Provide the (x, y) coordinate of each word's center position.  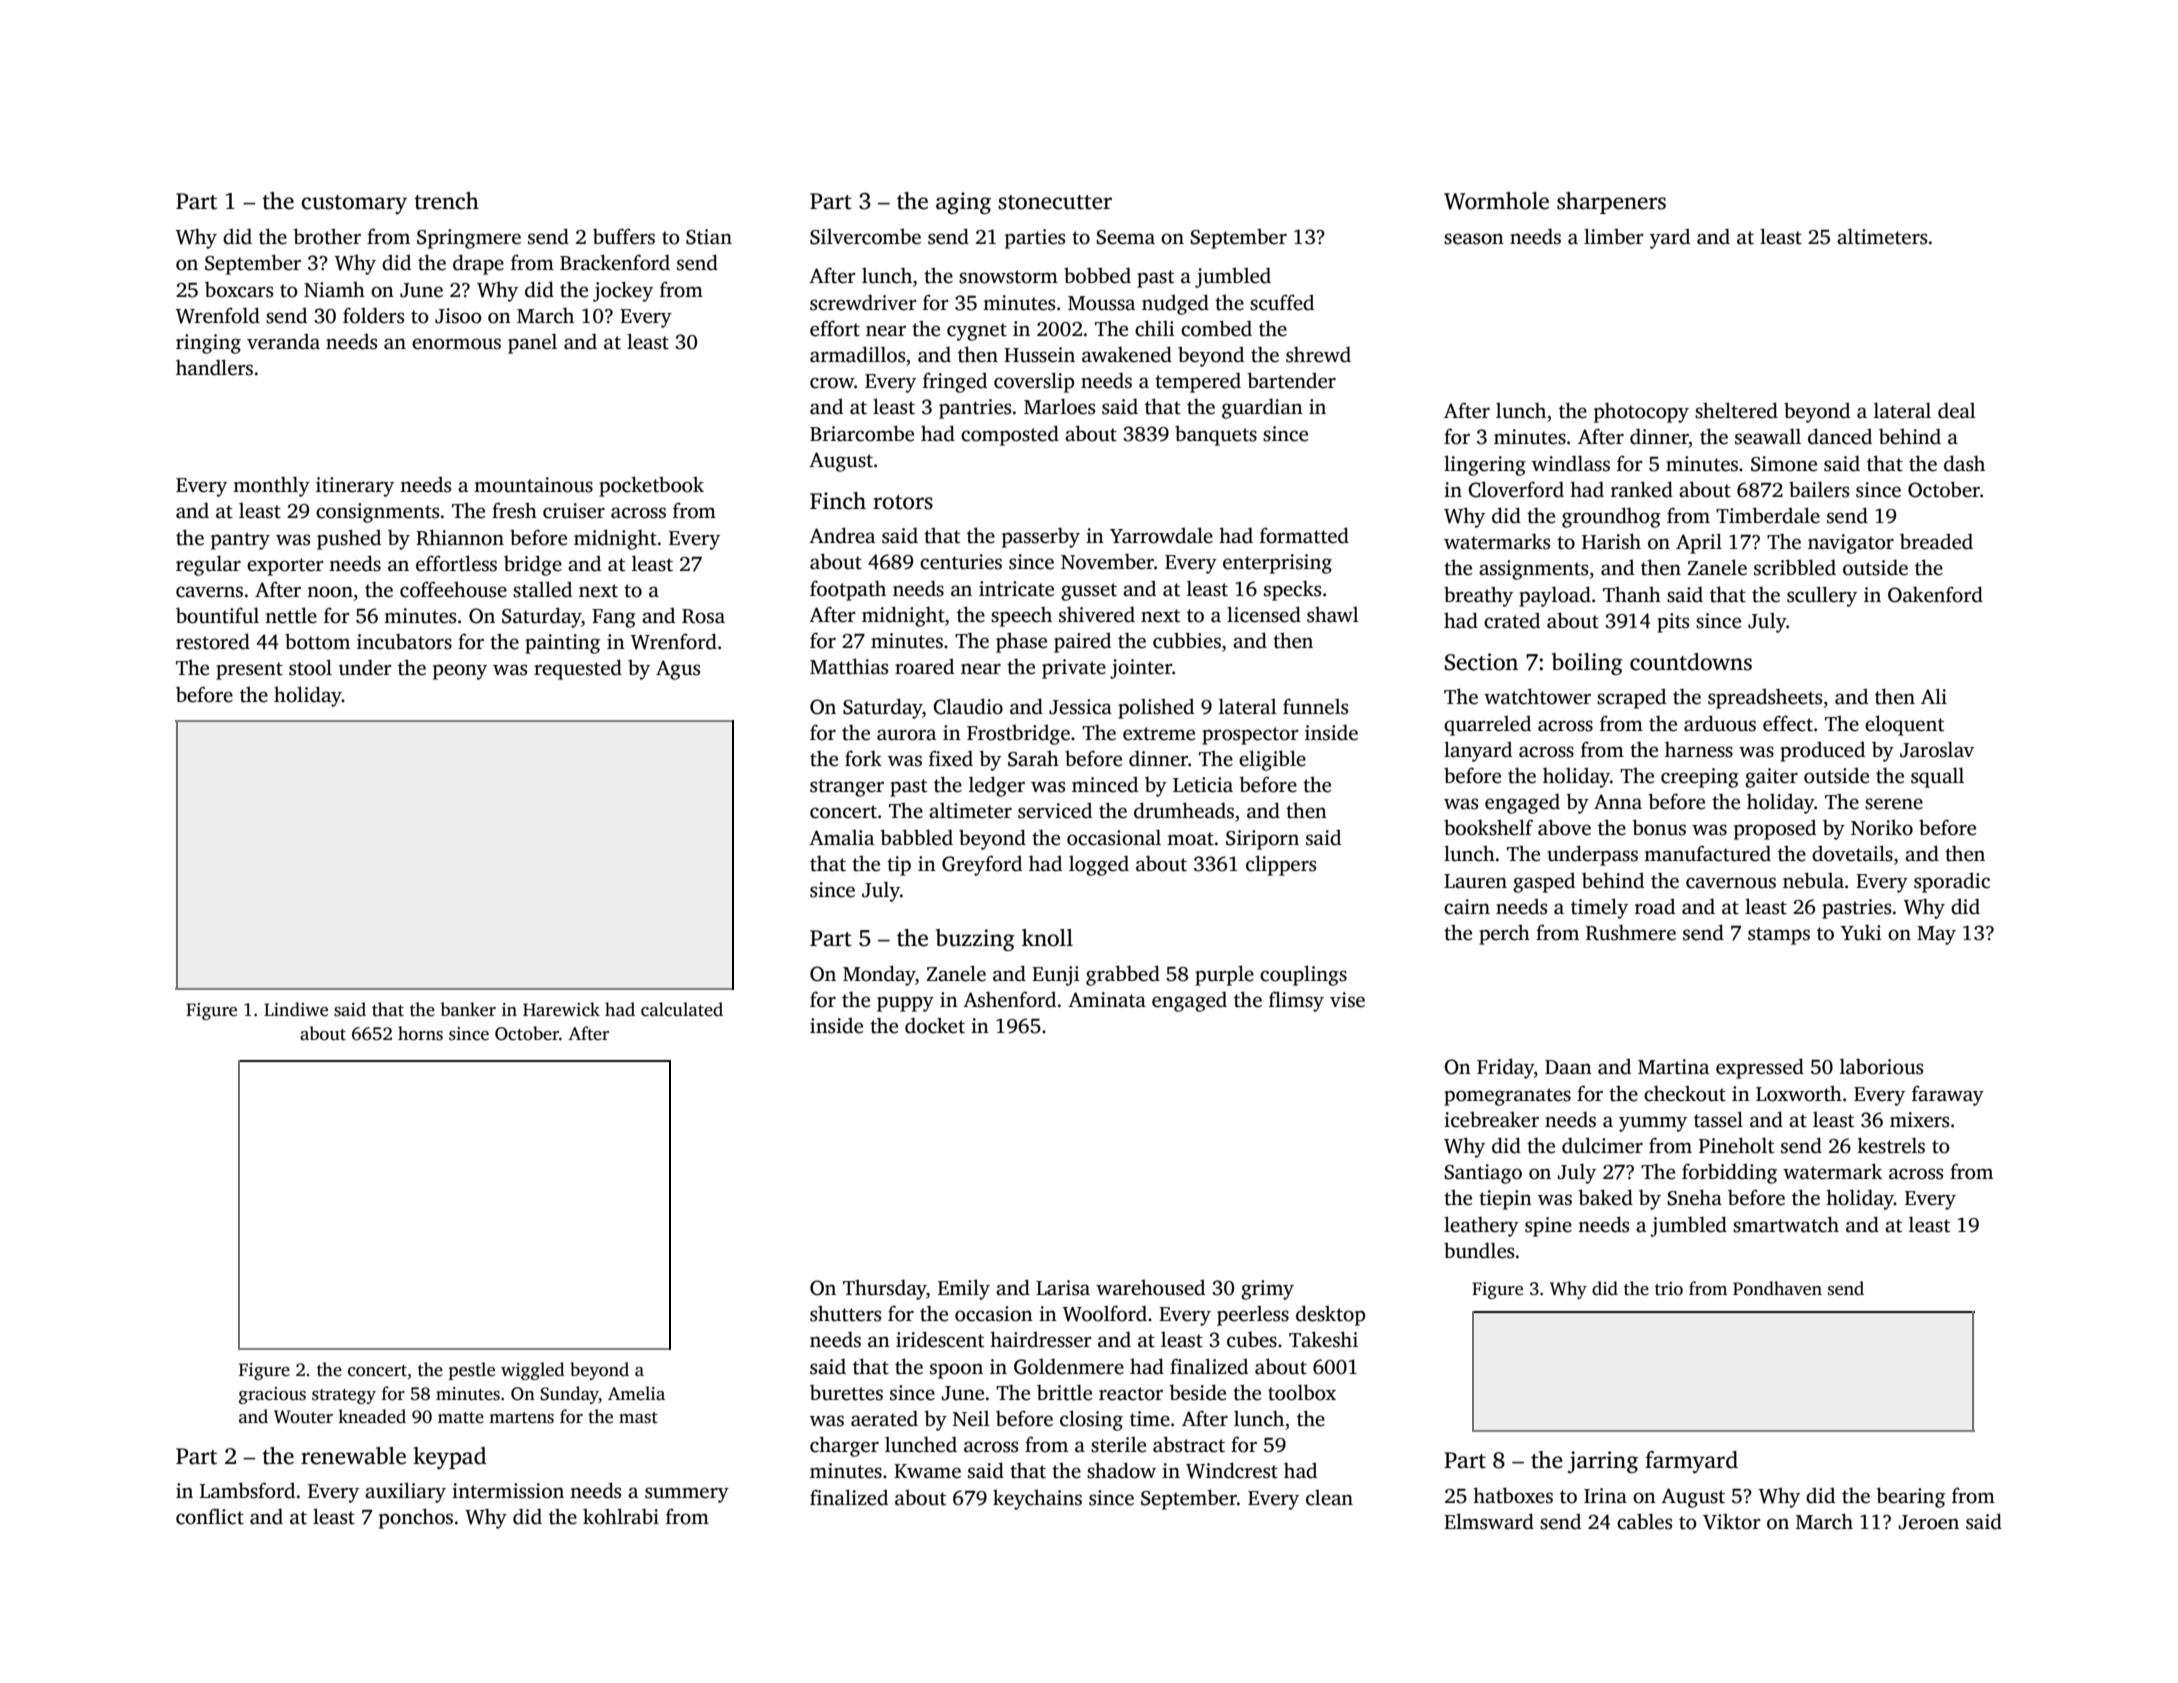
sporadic (1952, 882)
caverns (209, 592)
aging (963, 203)
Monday (879, 975)
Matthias (849, 666)
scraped (1631, 698)
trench (446, 201)
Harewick (561, 1009)
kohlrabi (621, 1516)
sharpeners (1611, 203)
